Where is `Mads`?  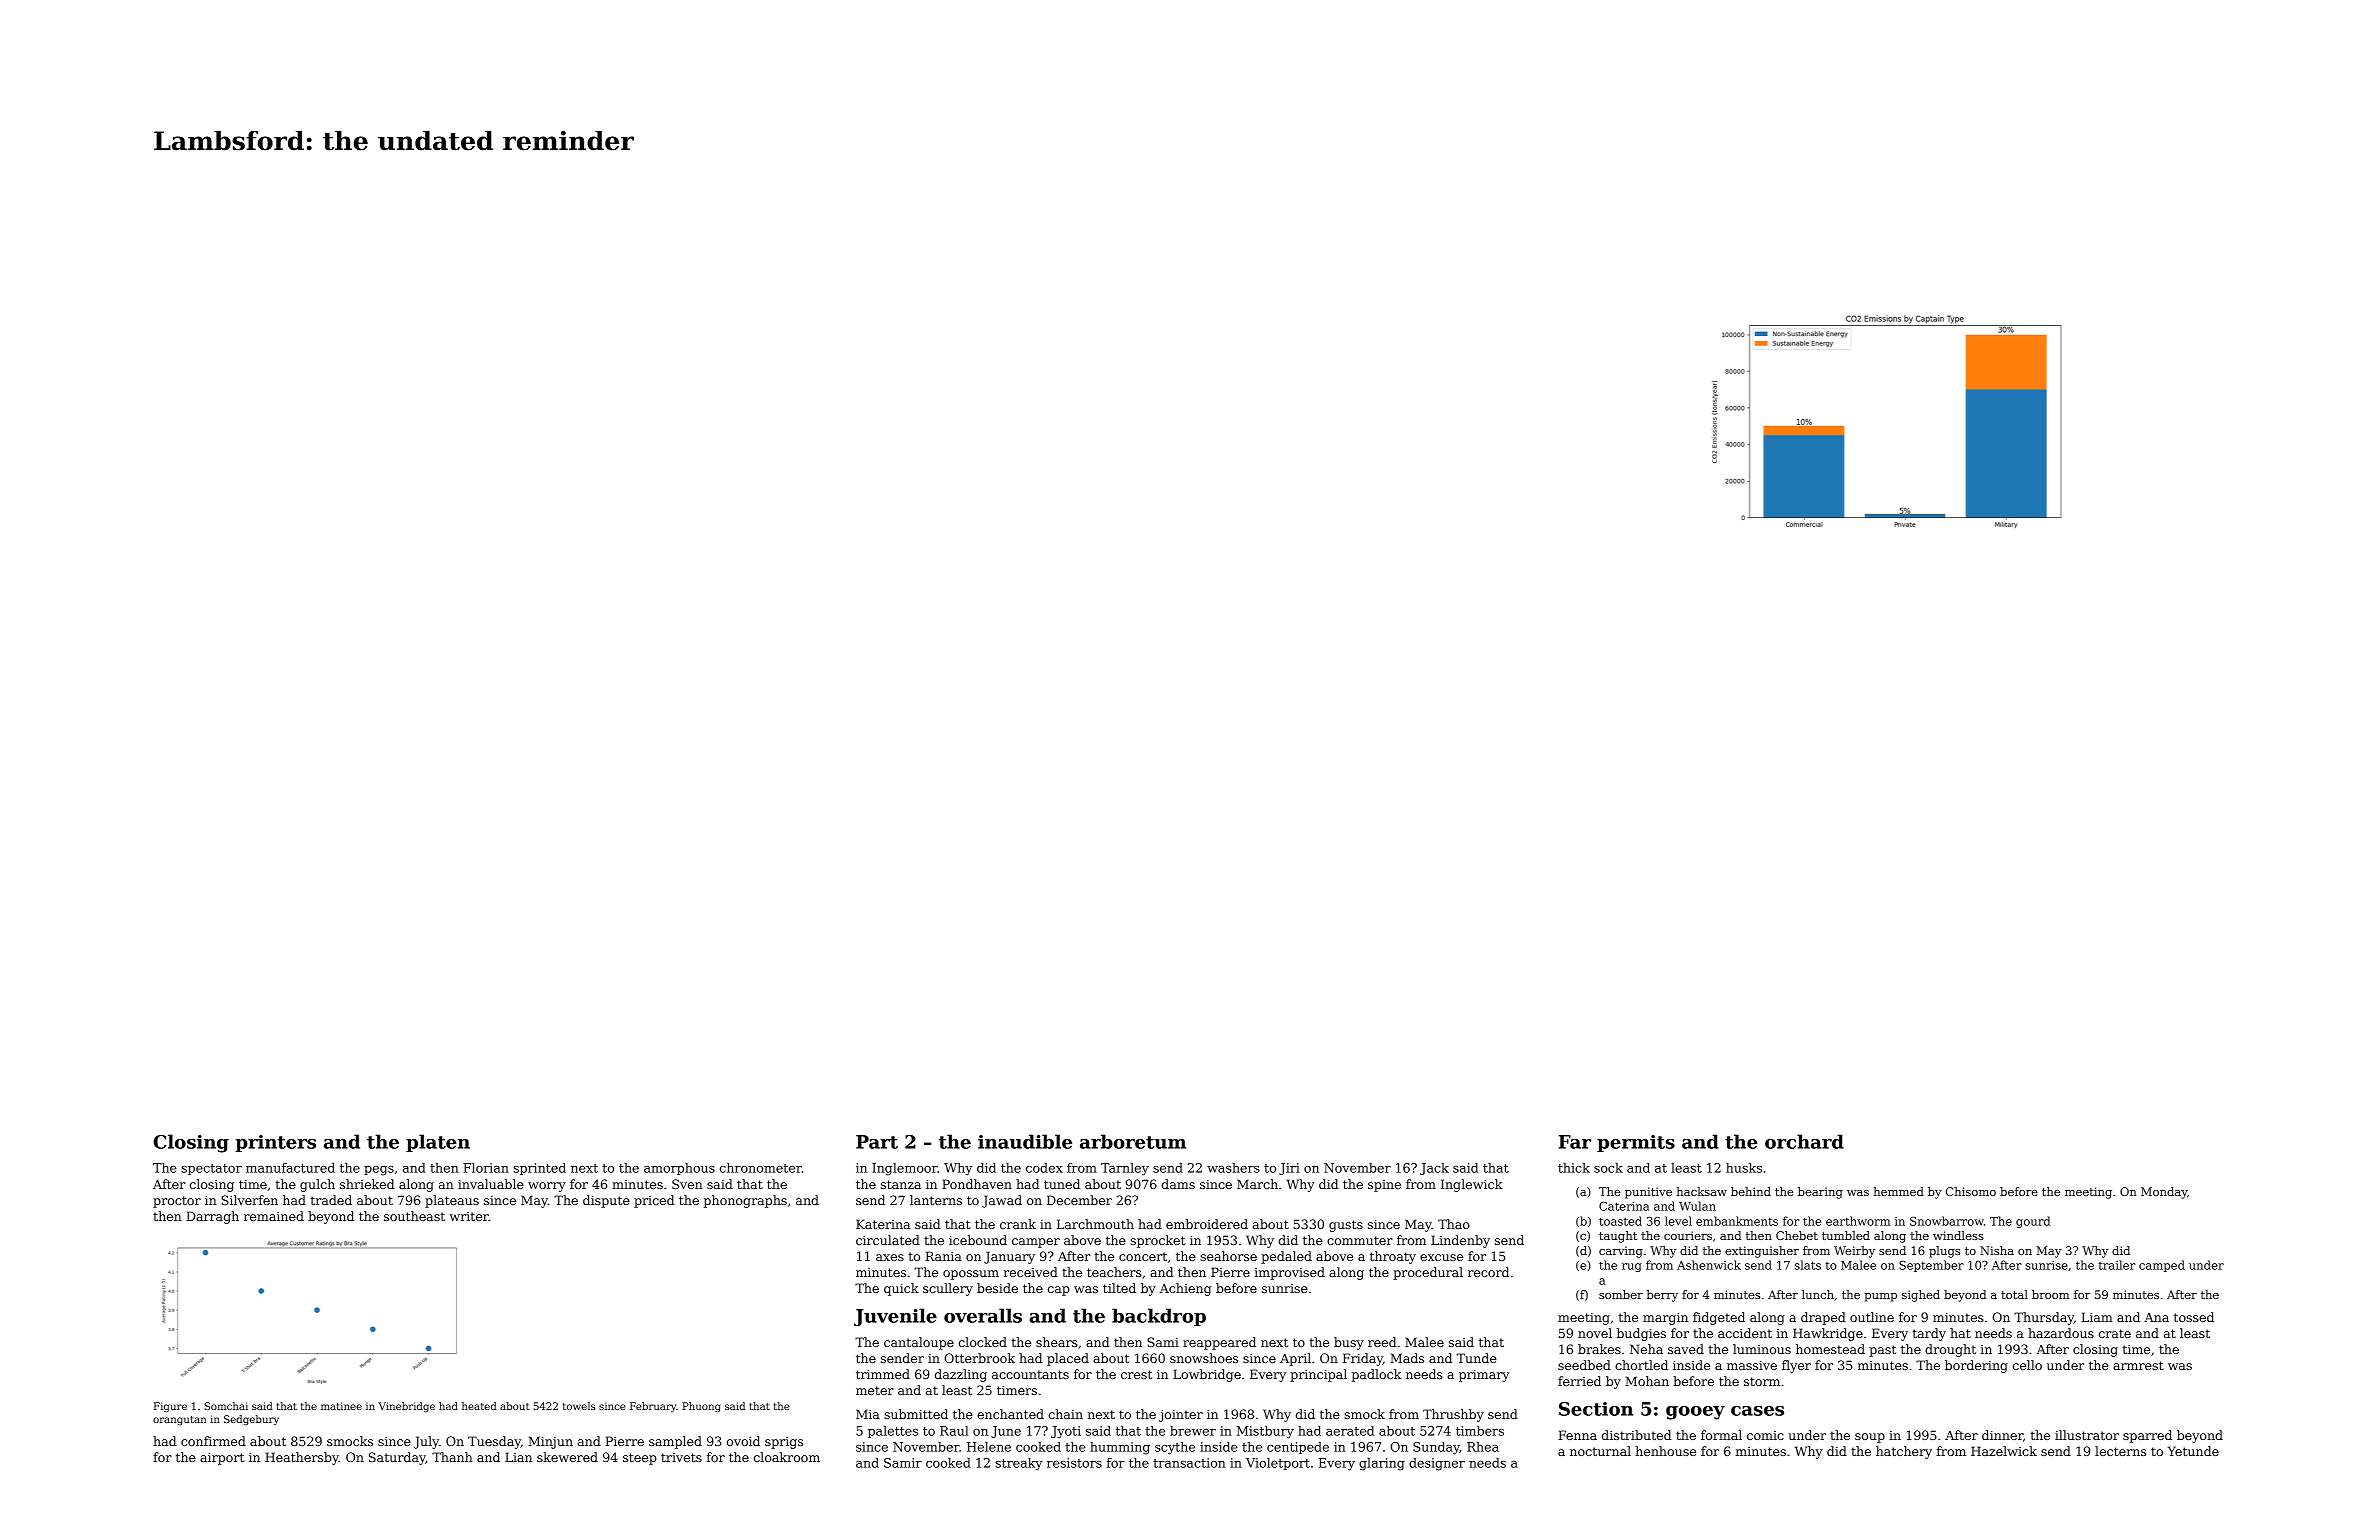
Mads is located at coordinates (1407, 1358).
